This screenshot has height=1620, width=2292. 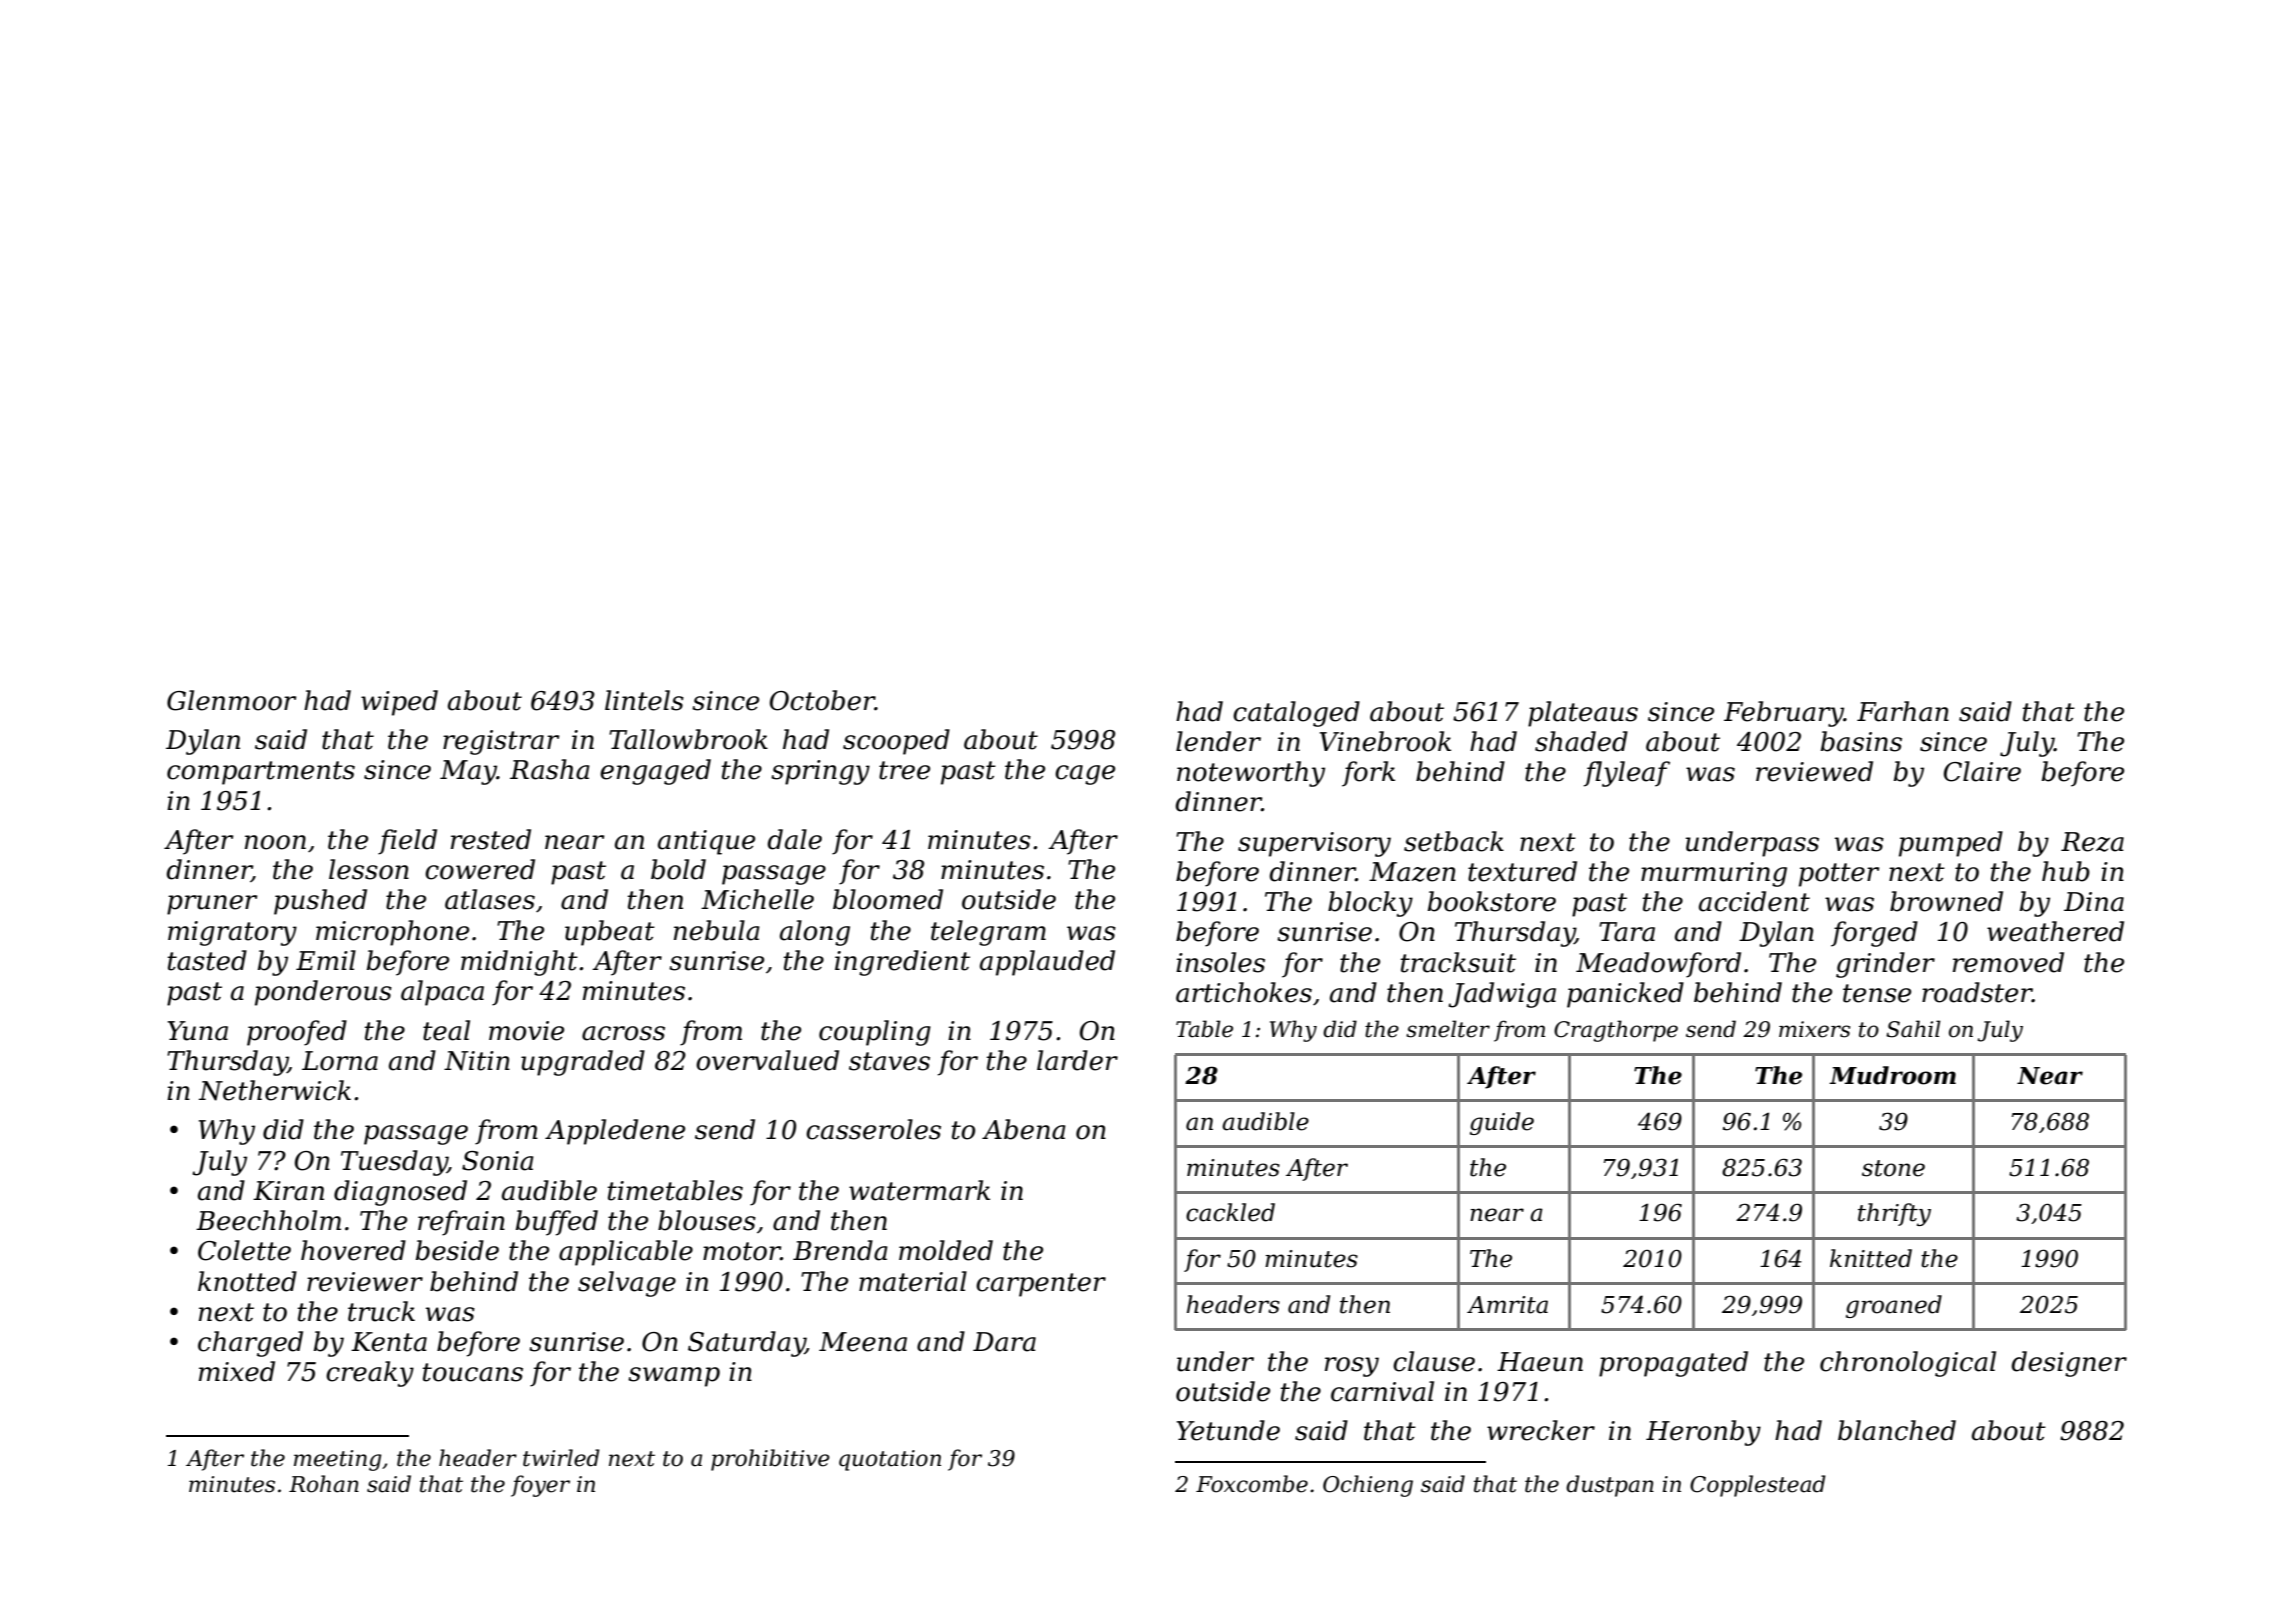 I want to click on cackled, so click(x=1230, y=1212).
